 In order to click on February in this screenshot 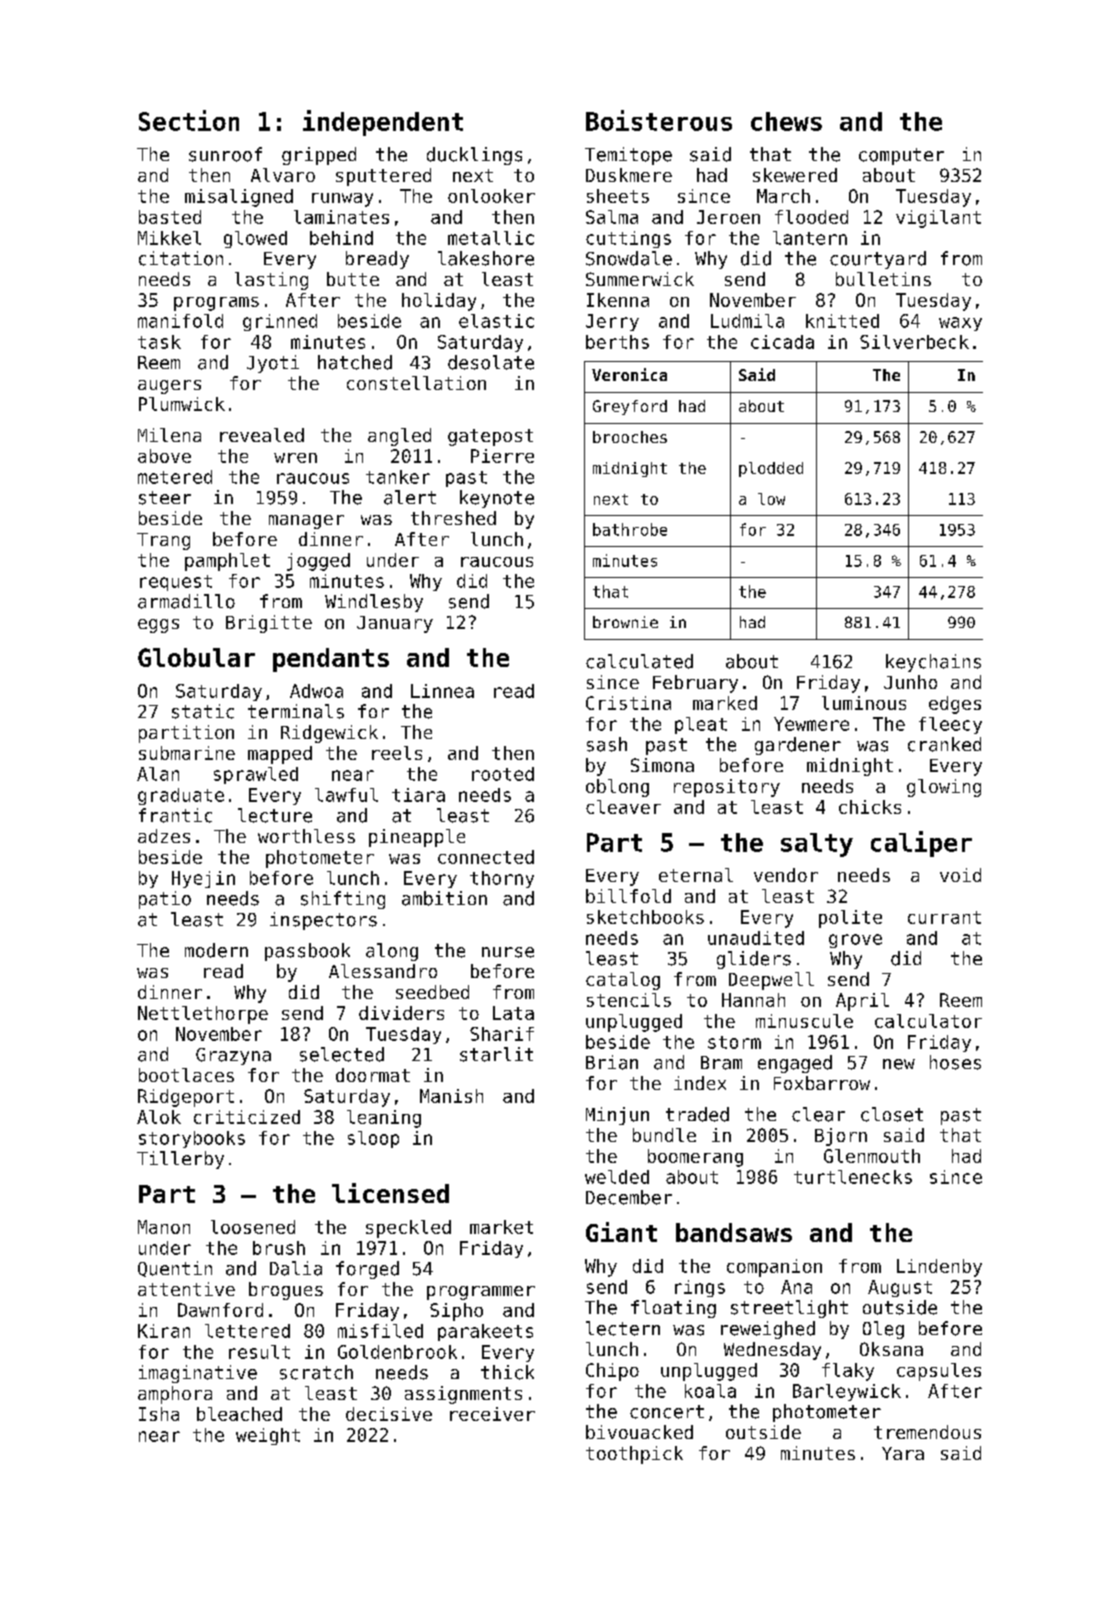, I will do `click(695, 684)`.
